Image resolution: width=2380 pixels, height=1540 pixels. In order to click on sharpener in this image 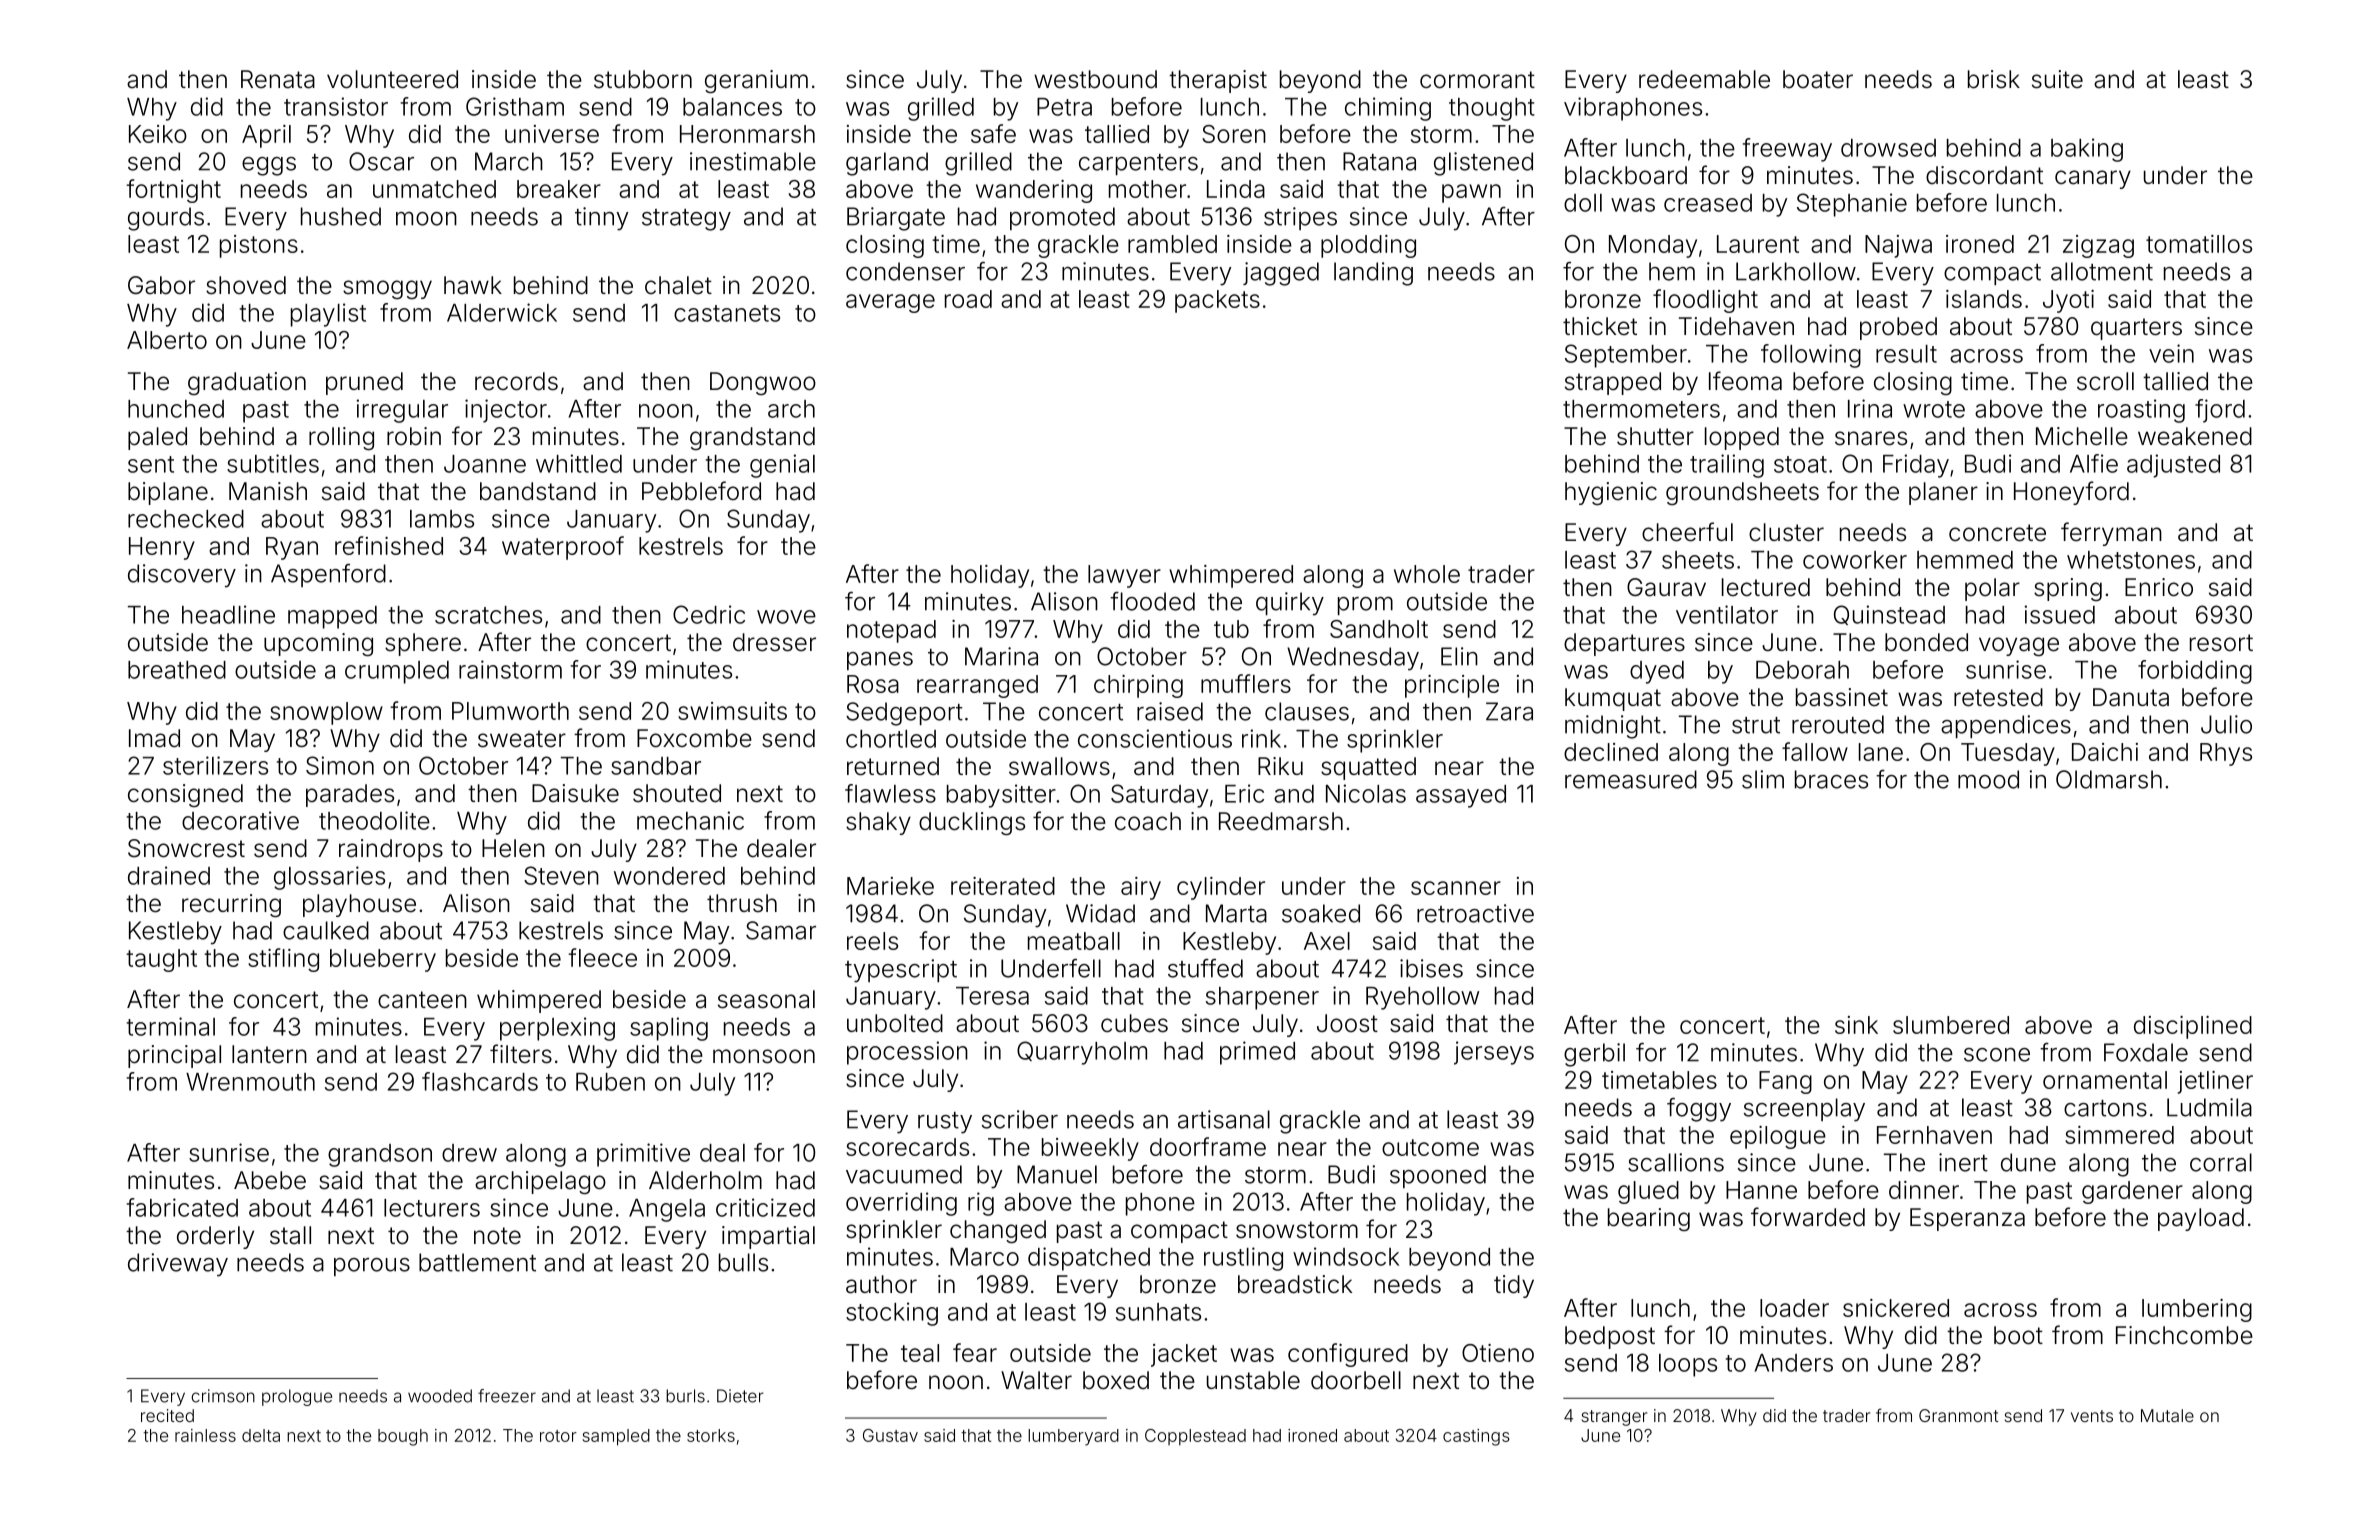, I will do `click(1262, 998)`.
